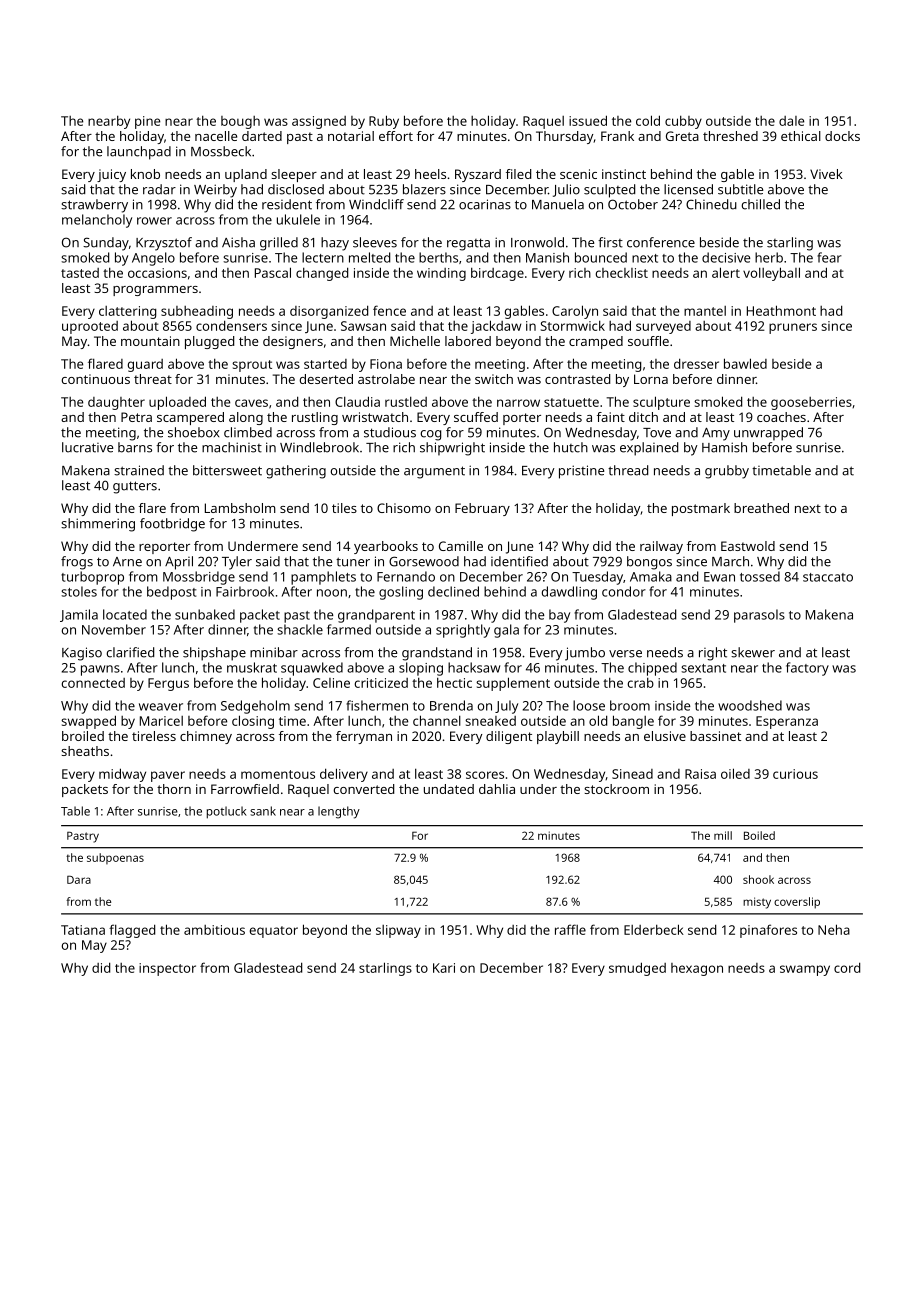  I want to click on unwrapped, so click(768, 434).
